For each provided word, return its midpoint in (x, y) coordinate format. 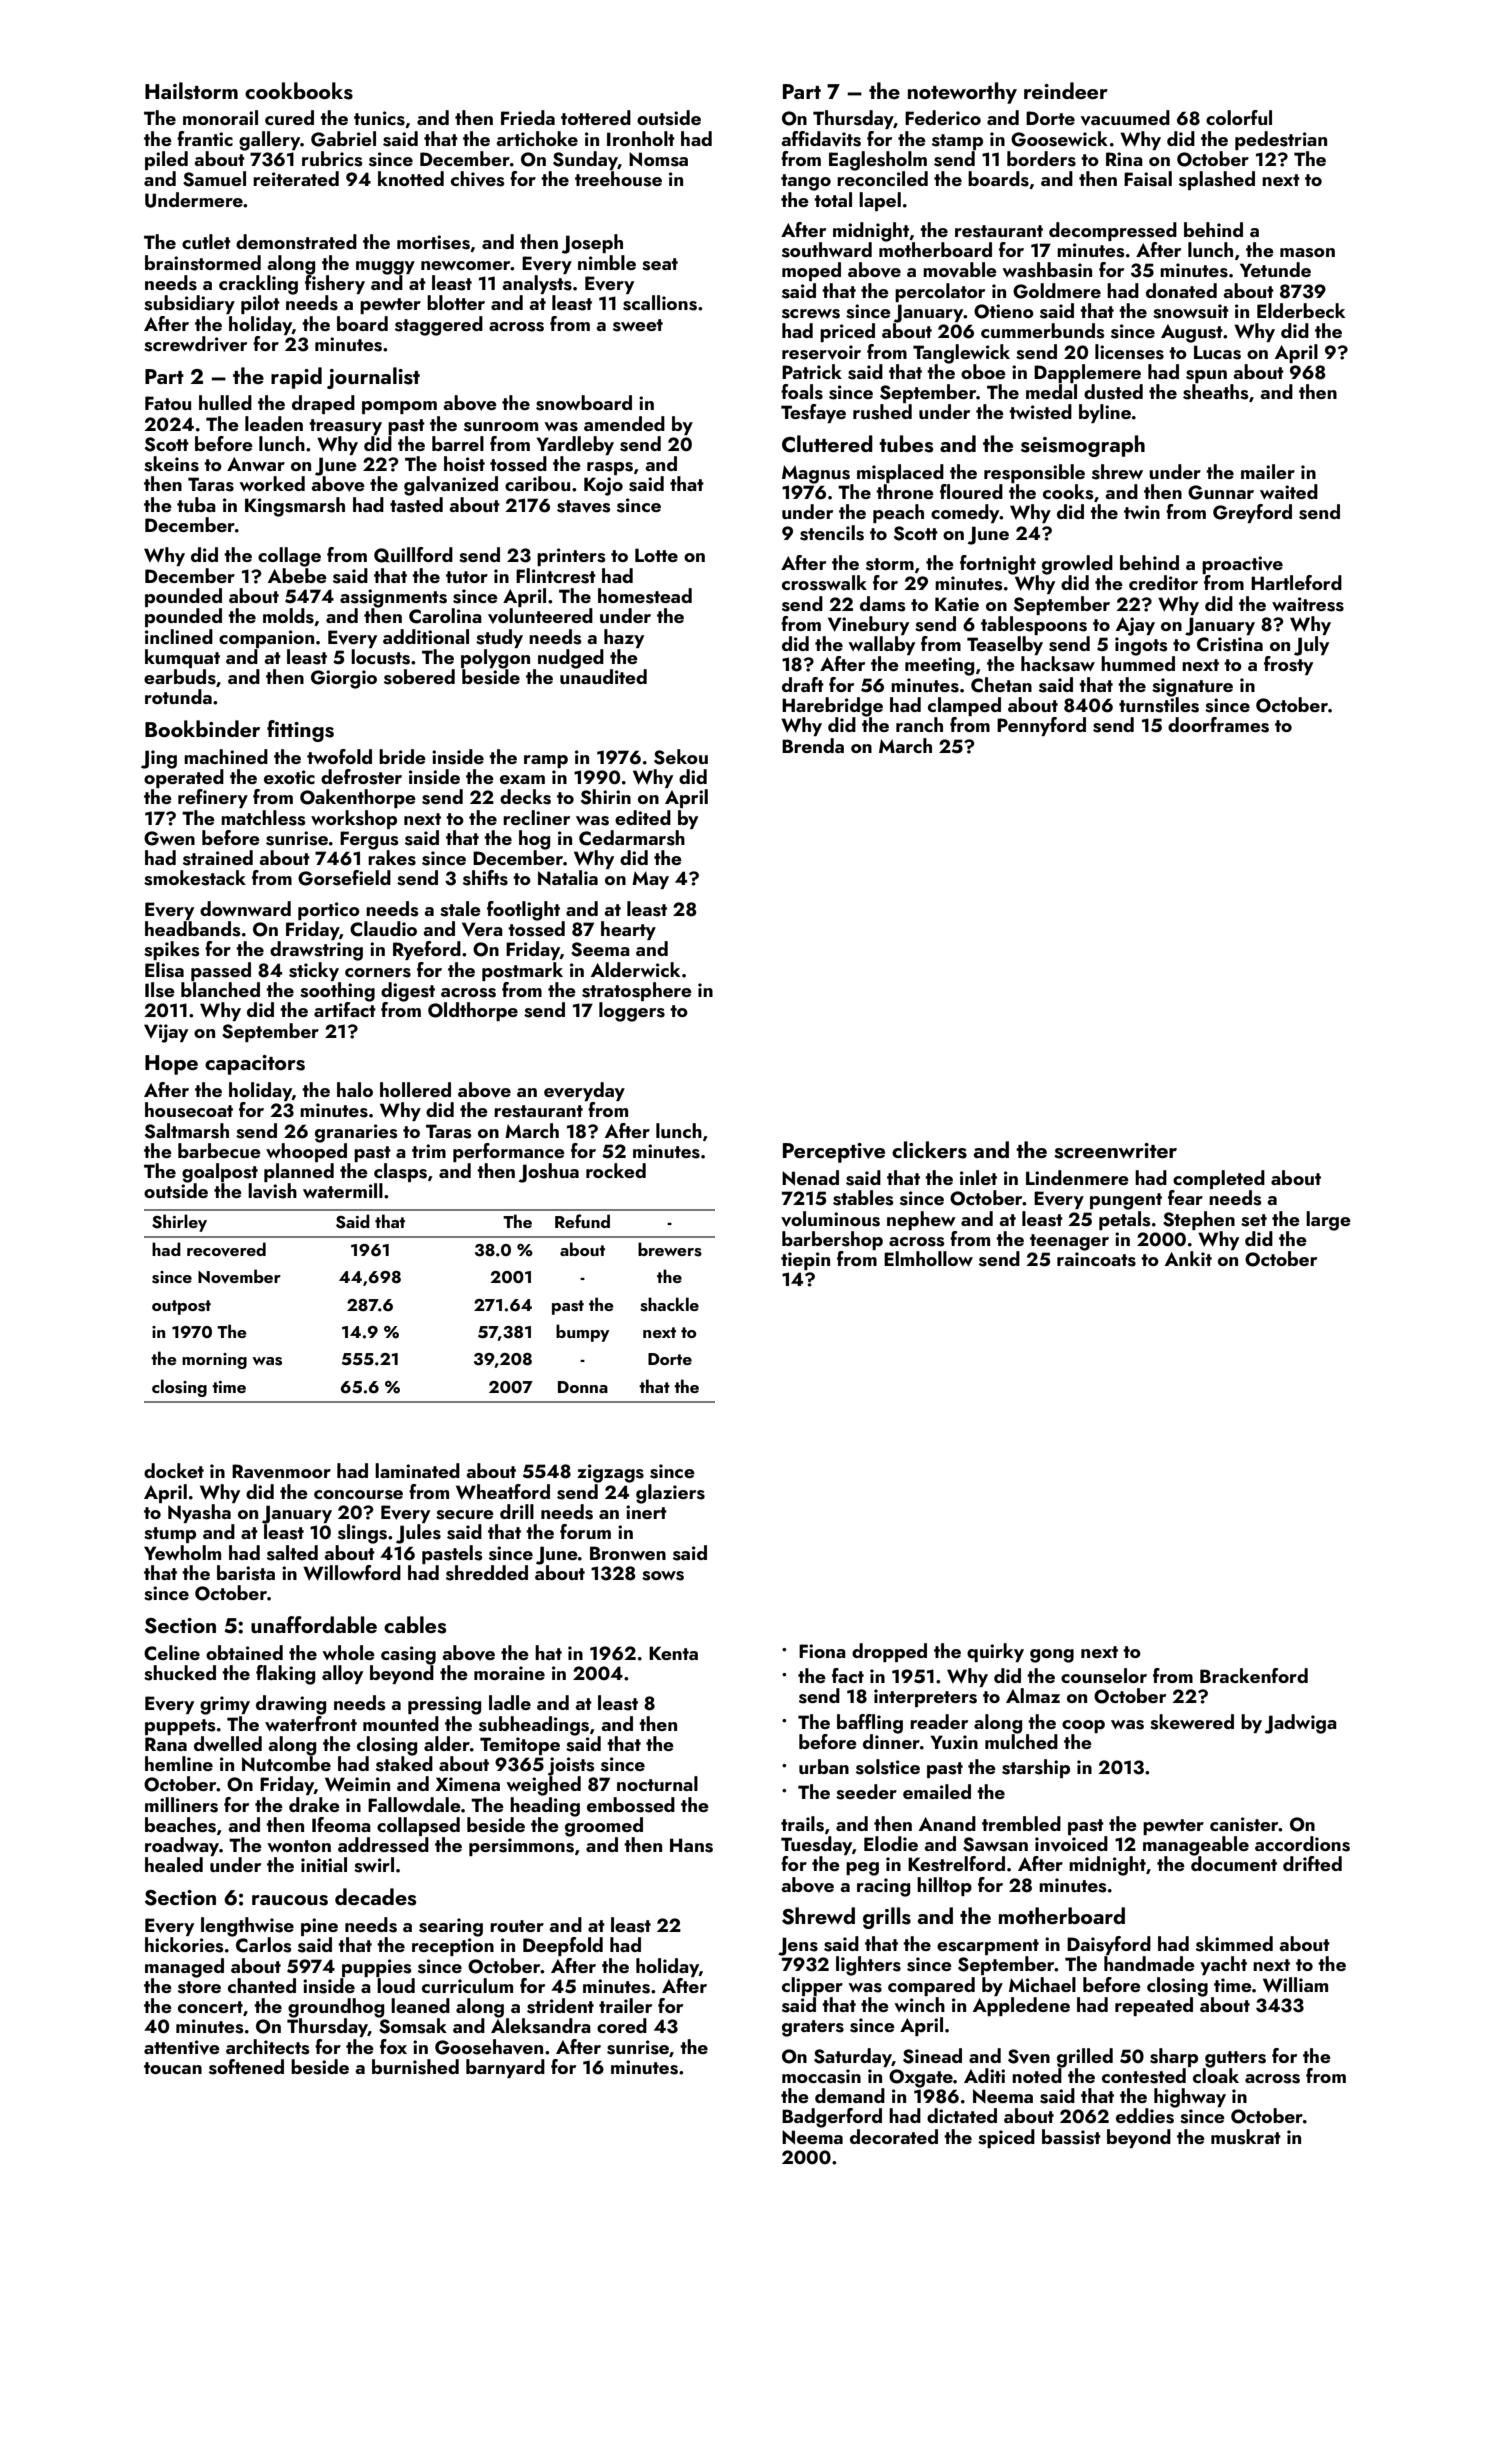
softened (246, 2067)
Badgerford (832, 2118)
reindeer (1066, 90)
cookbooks (299, 91)
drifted (1312, 1863)
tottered (596, 117)
